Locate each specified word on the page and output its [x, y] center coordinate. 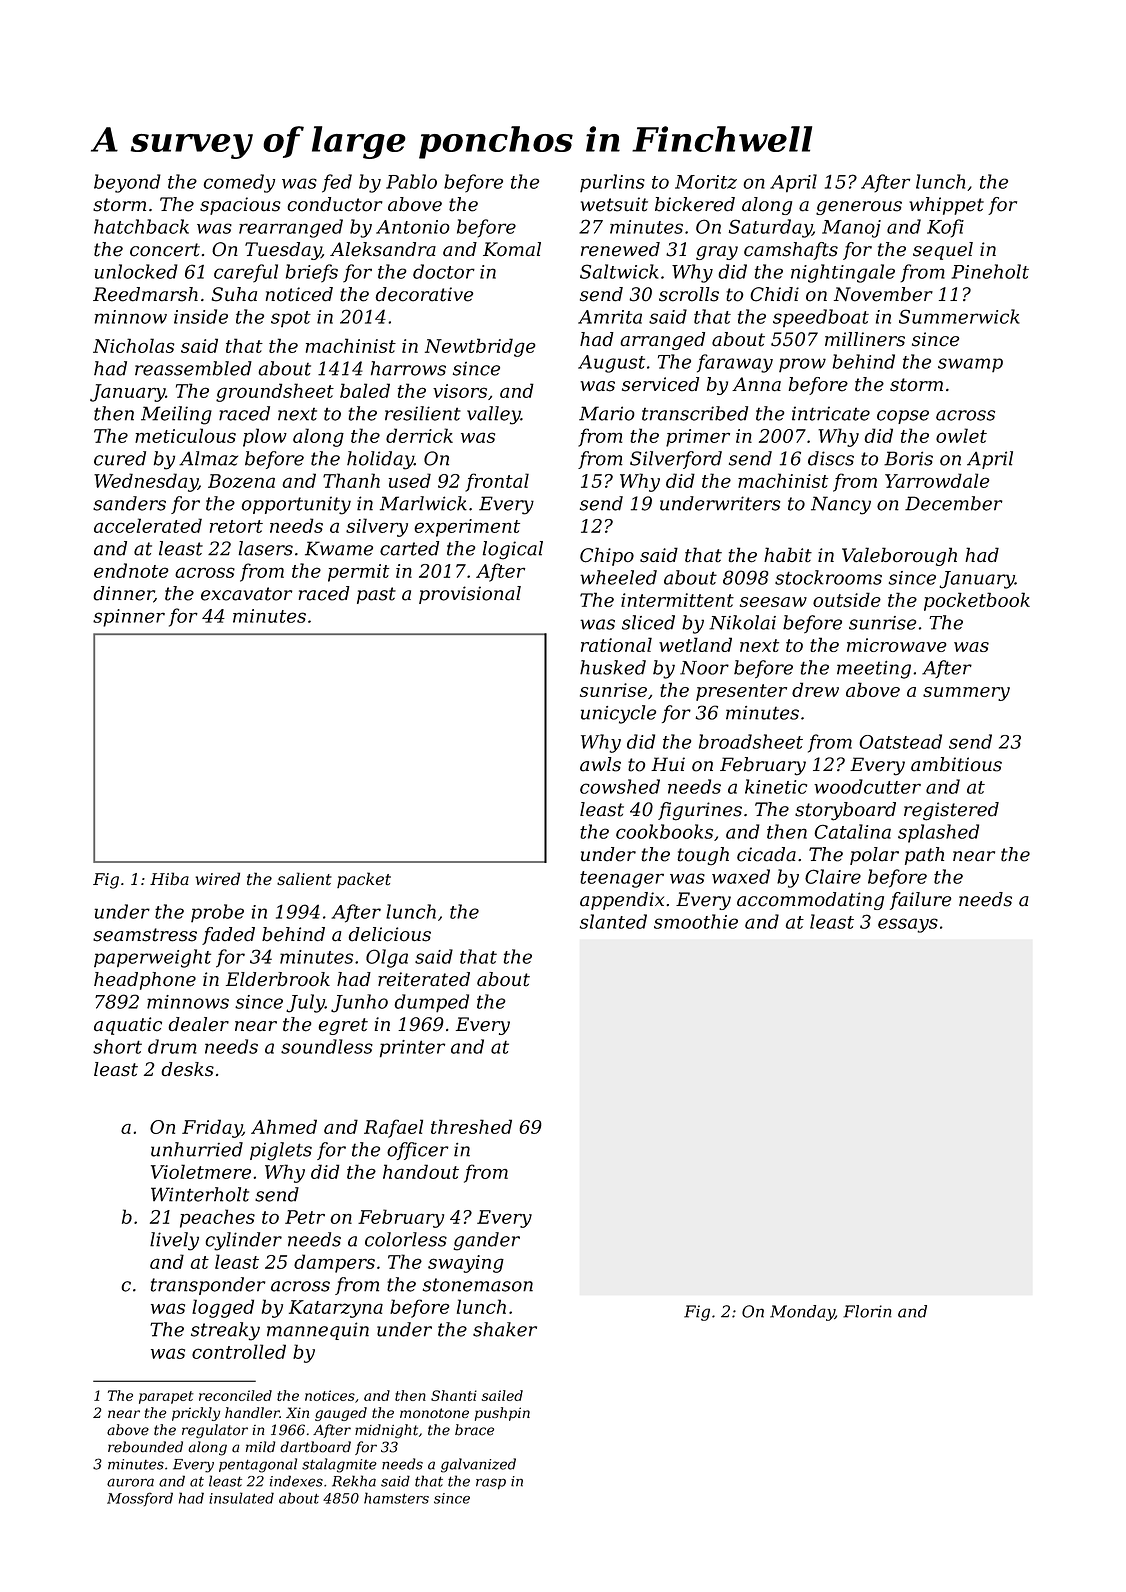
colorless [406, 1239]
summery [966, 694]
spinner [129, 618]
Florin [867, 1311]
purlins [612, 183]
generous [859, 208]
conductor [335, 204]
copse [903, 417]
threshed [471, 1126]
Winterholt [200, 1194]
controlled [239, 1351]
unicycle [618, 714]
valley [494, 415]
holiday [380, 460]
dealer [198, 1024]
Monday [802, 1313]
